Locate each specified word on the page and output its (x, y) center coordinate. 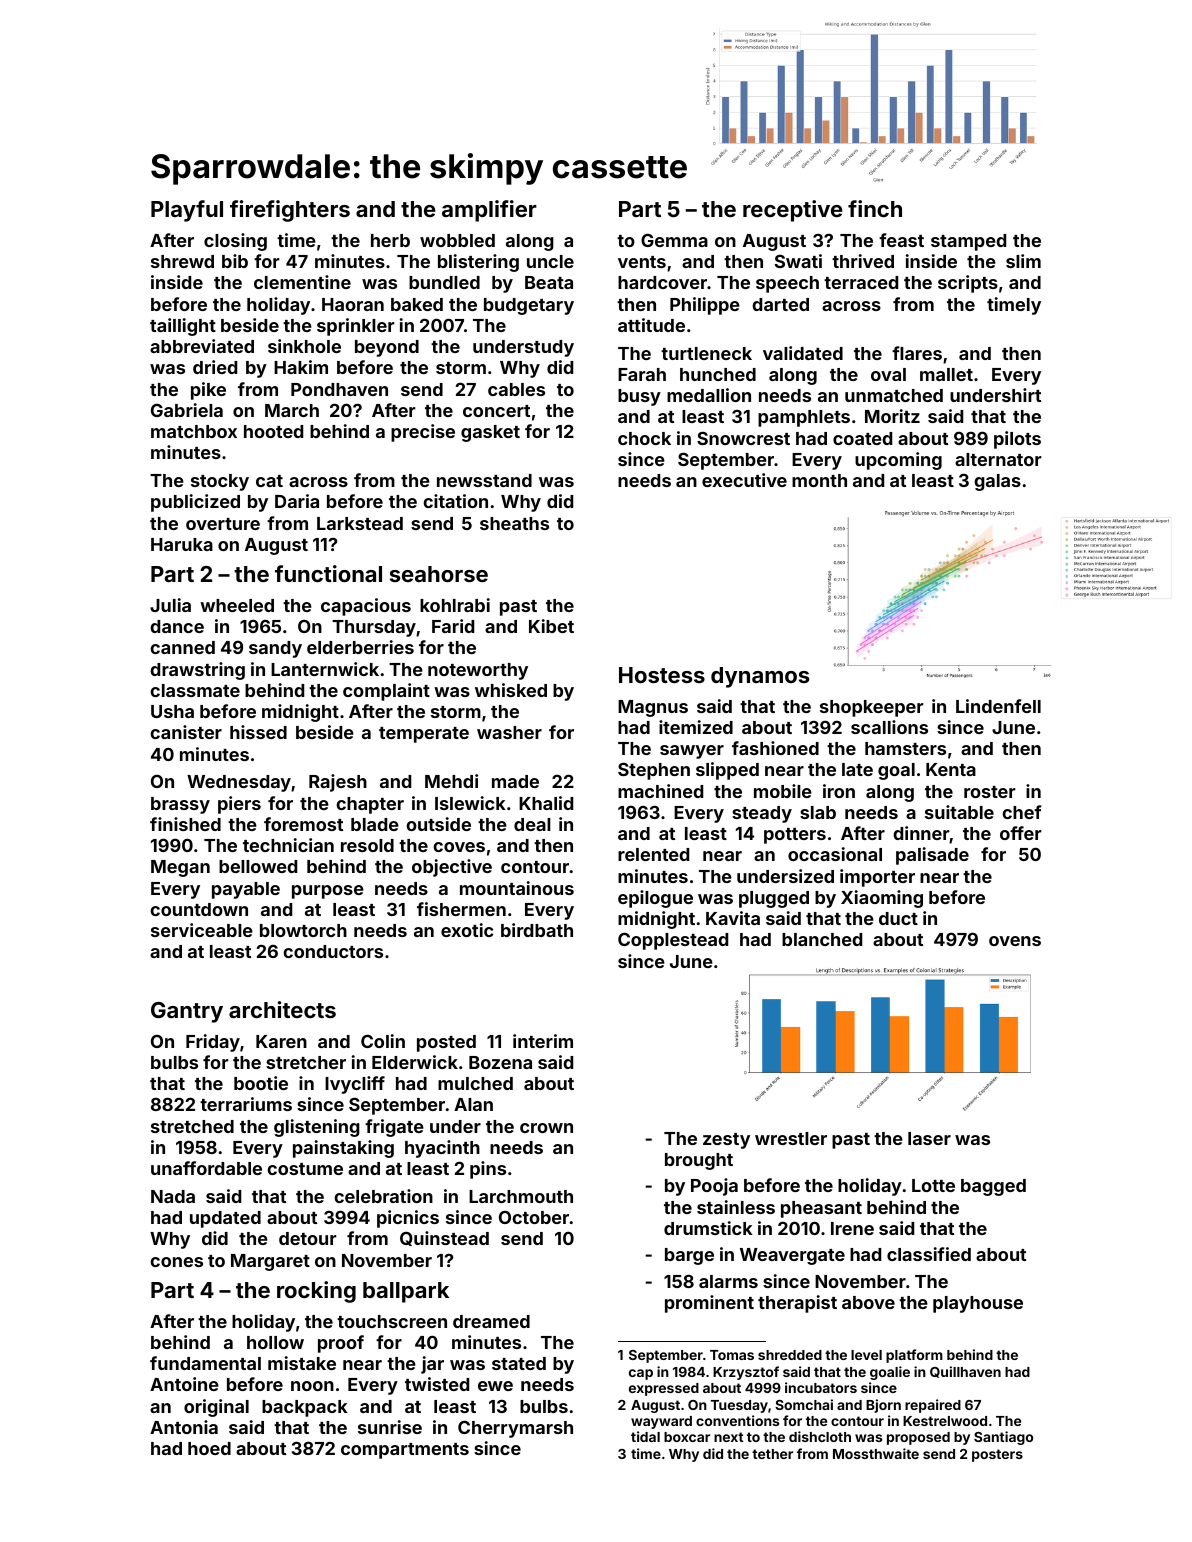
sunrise (390, 1427)
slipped (727, 771)
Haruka (182, 544)
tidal (645, 1436)
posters (997, 1455)
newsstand (484, 480)
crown (546, 1128)
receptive (793, 211)
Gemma (674, 240)
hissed (258, 732)
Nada (173, 1196)
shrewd (182, 261)
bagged (993, 1187)
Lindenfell (998, 706)
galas (997, 482)
